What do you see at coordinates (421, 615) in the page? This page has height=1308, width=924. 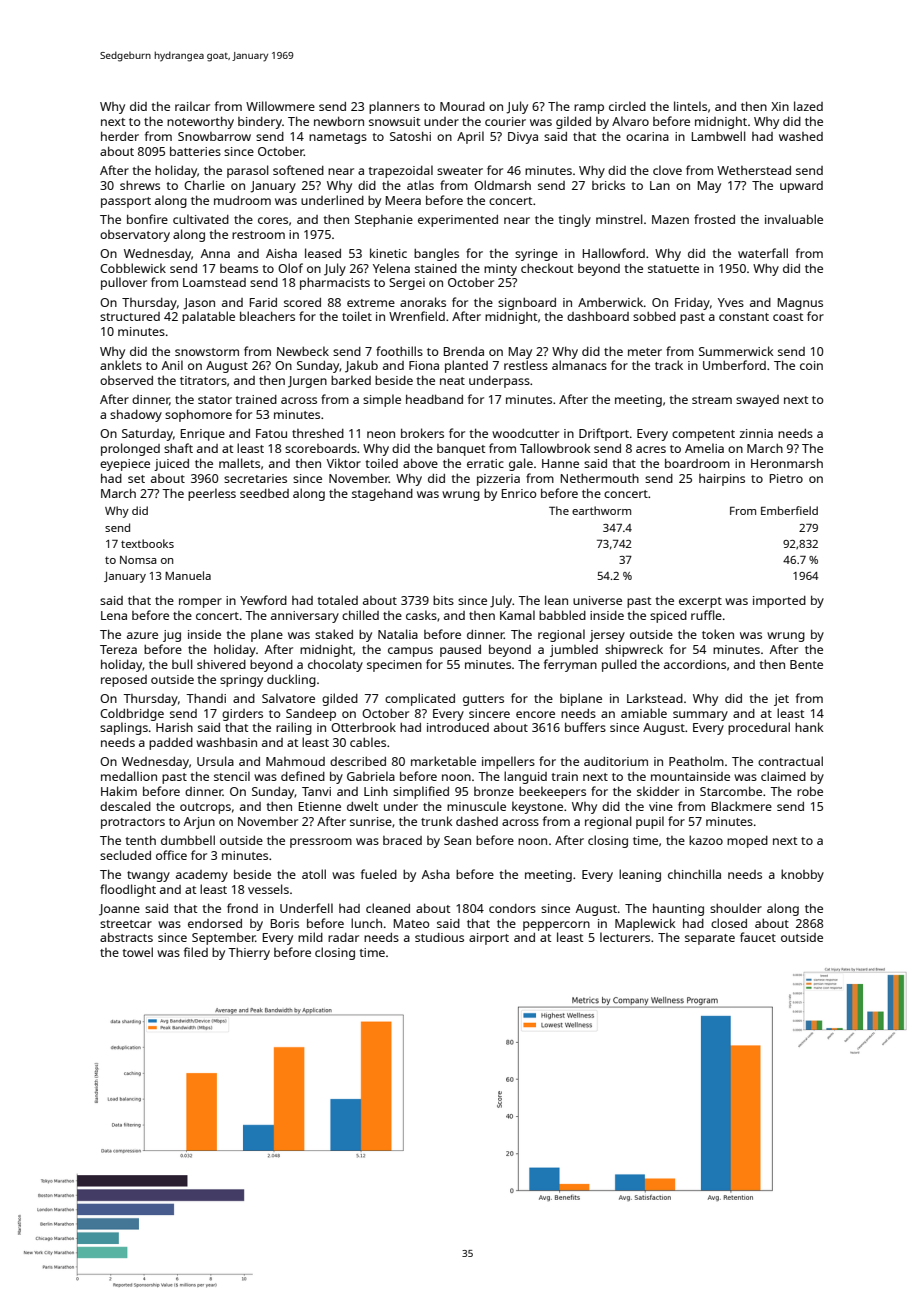 I see `casks` at bounding box center [421, 615].
